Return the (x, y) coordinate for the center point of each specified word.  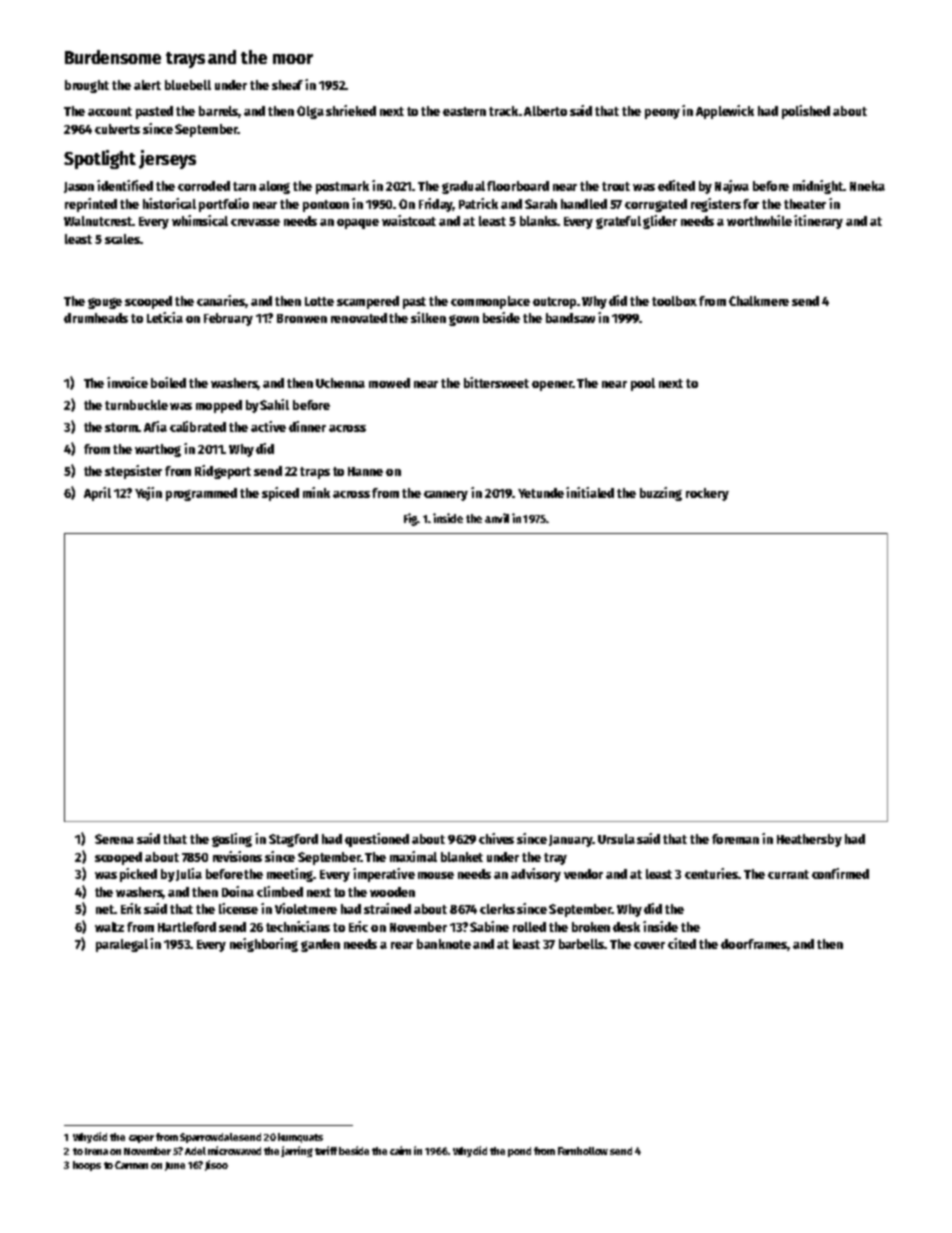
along (274, 187)
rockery (707, 494)
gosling (232, 840)
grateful (618, 222)
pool (643, 384)
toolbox (674, 301)
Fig (411, 519)
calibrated (198, 426)
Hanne (365, 471)
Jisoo (216, 1165)
